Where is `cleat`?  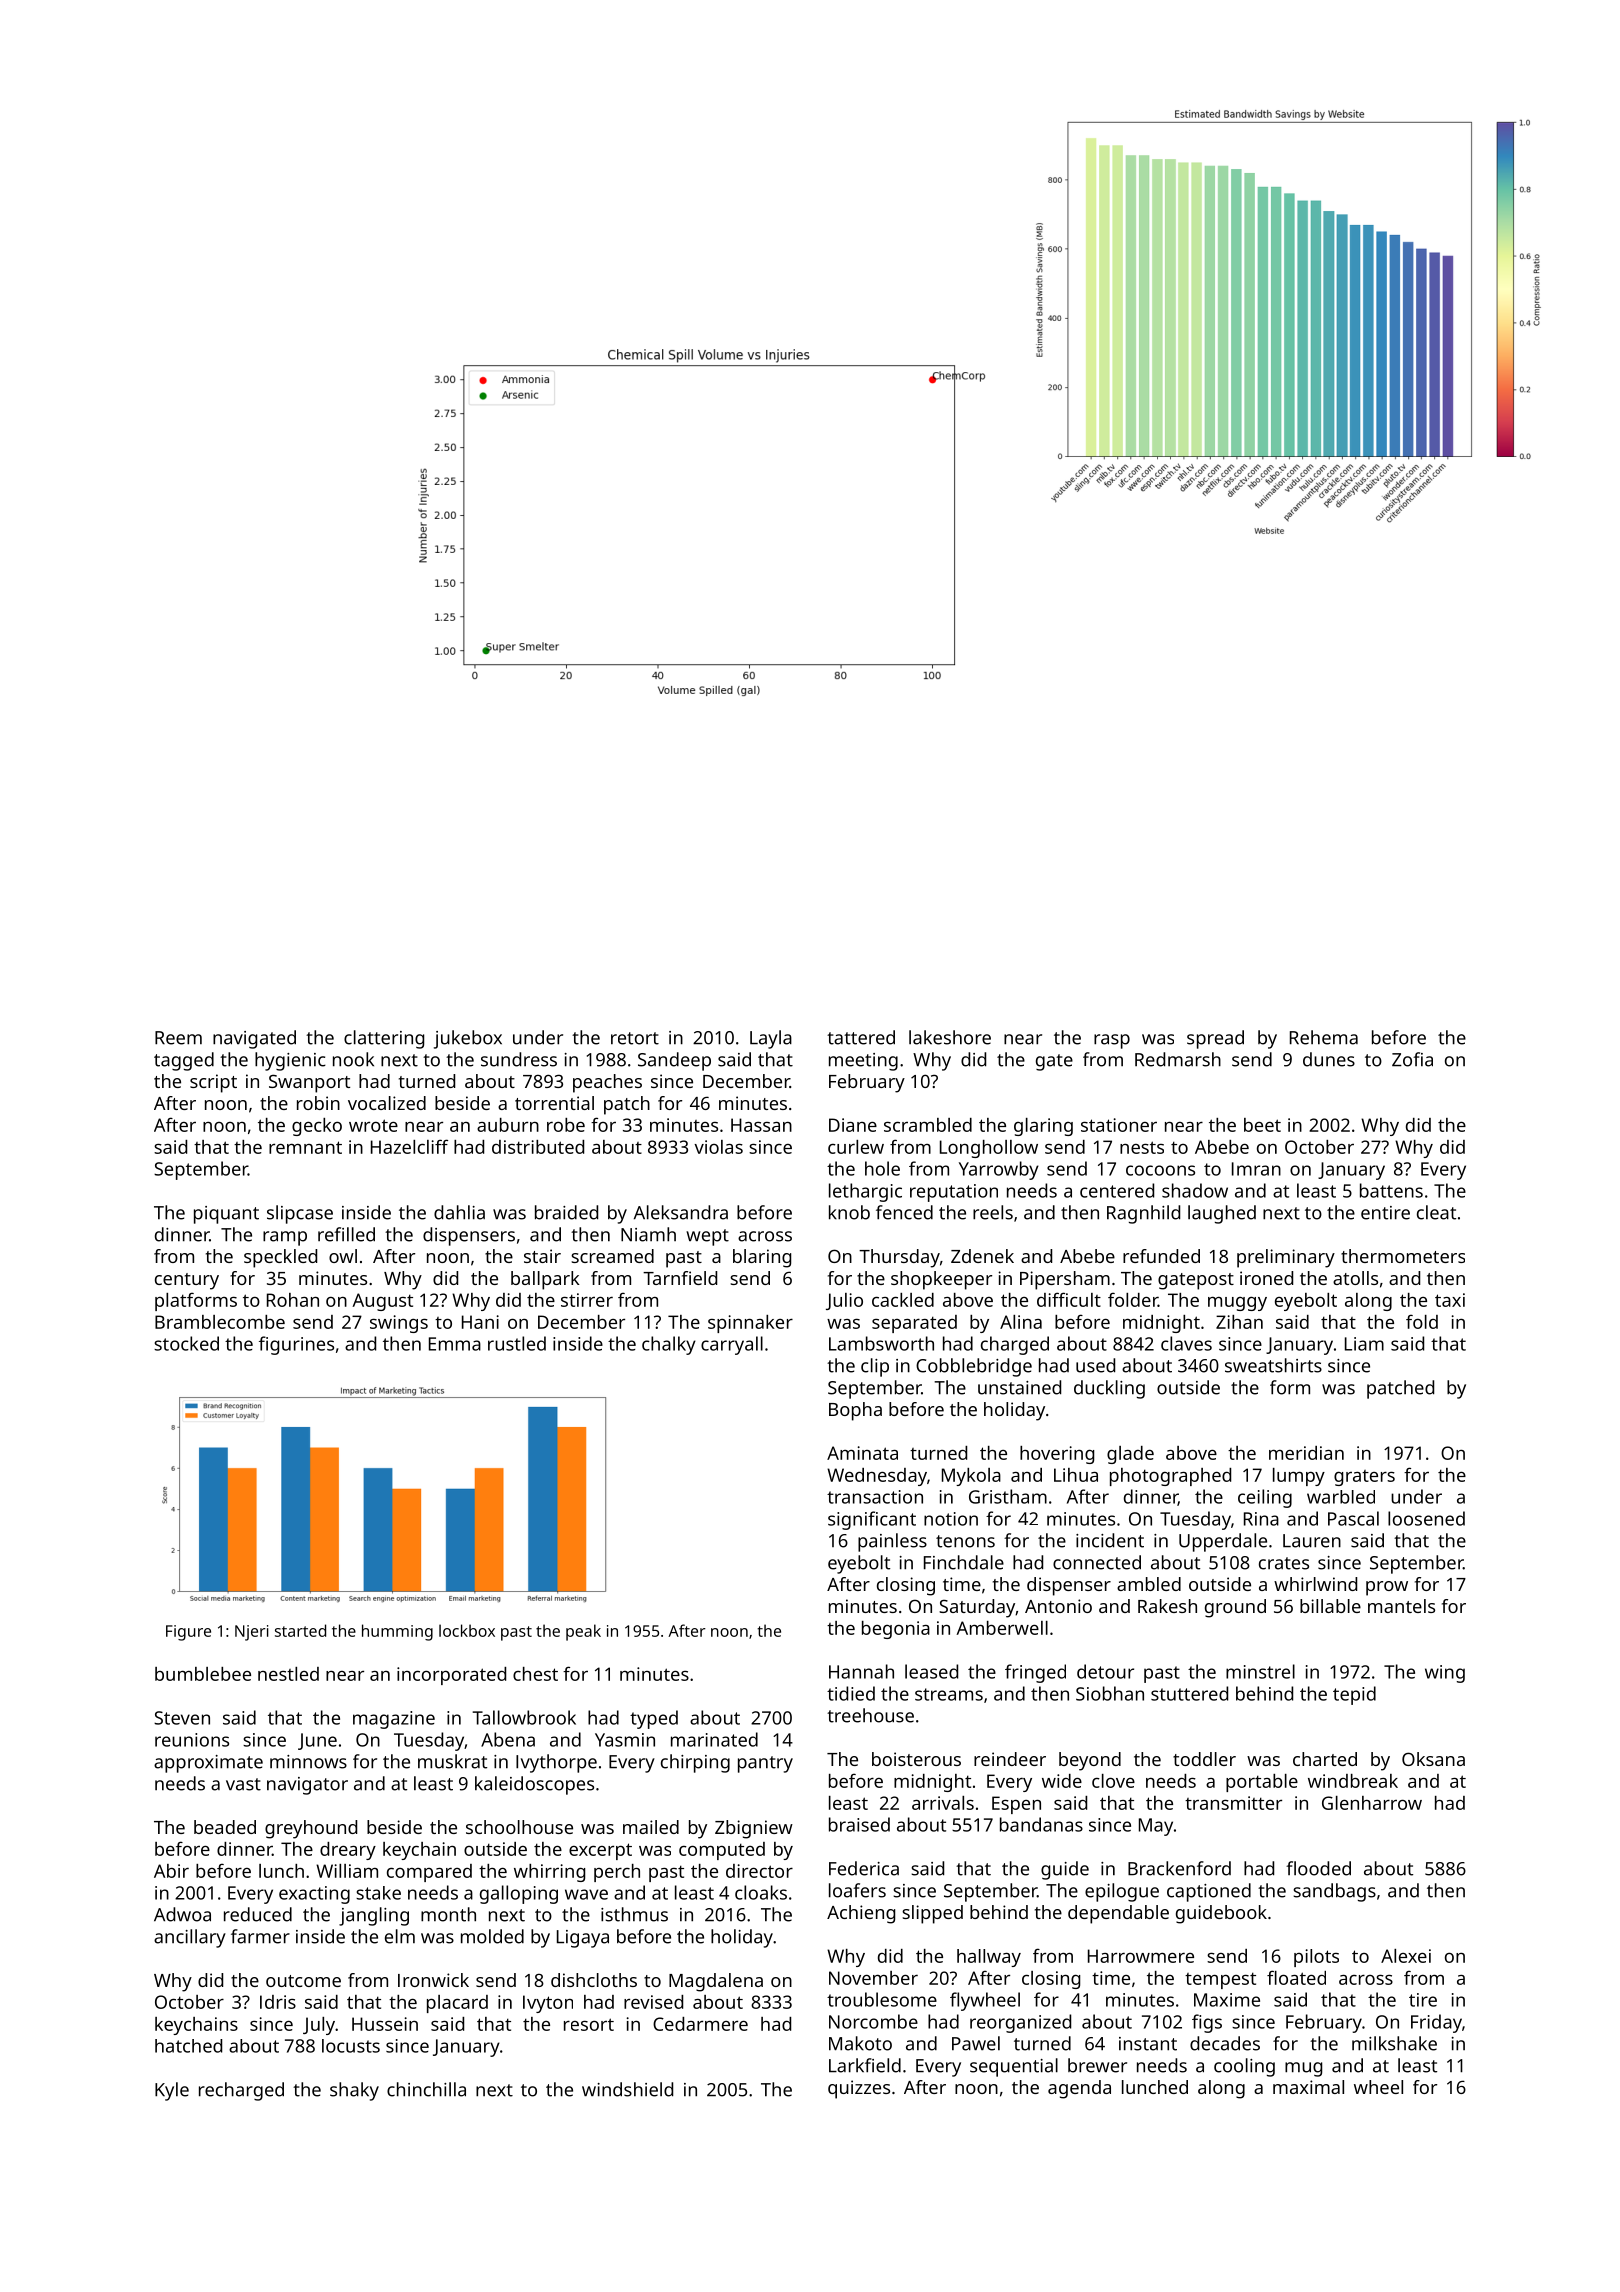
cleat is located at coordinates (1436, 1212).
